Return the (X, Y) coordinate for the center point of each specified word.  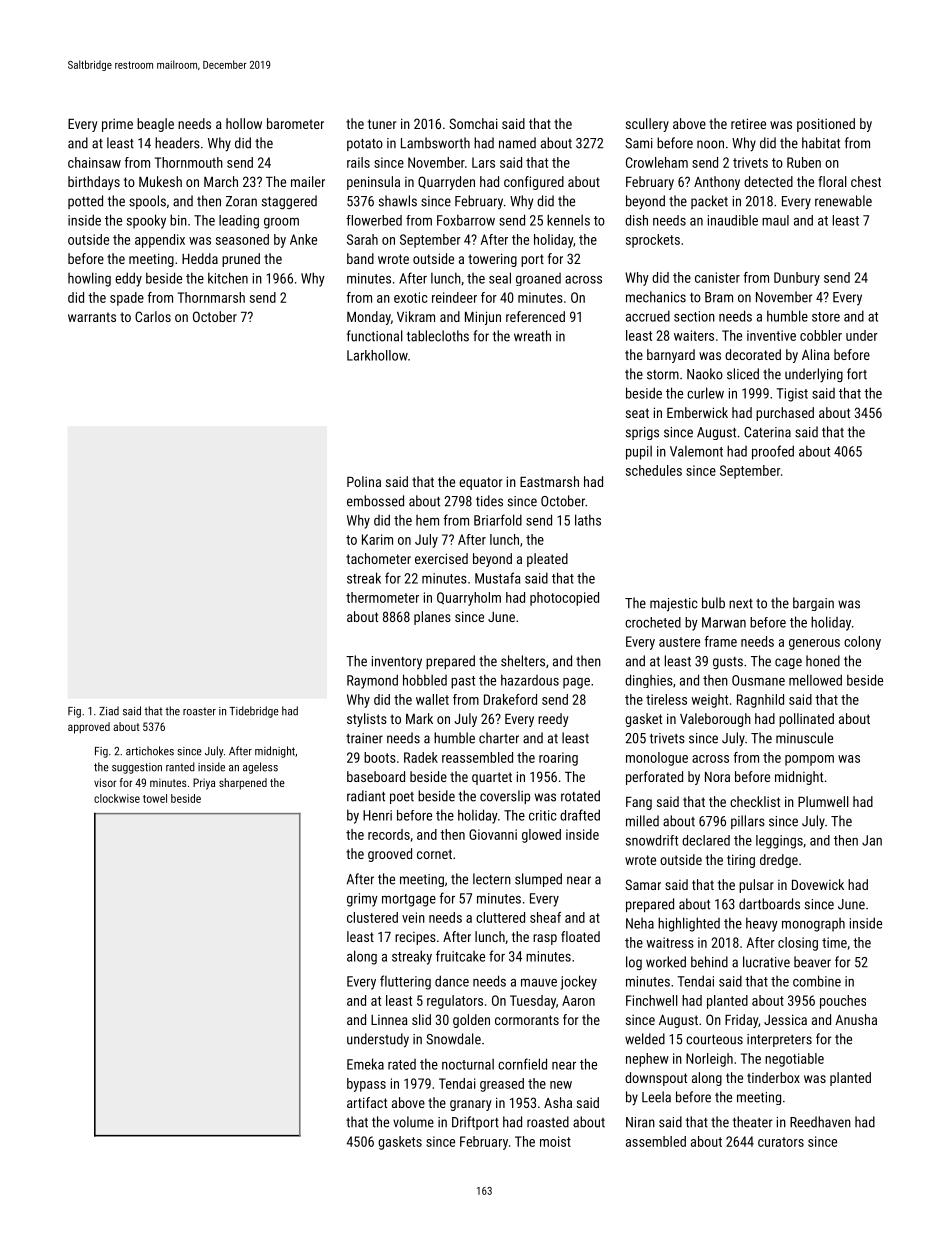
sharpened (243, 784)
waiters (694, 335)
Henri (377, 815)
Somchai (473, 123)
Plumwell (823, 801)
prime (117, 125)
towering (492, 260)
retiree (748, 123)
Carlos (153, 316)
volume (413, 1122)
